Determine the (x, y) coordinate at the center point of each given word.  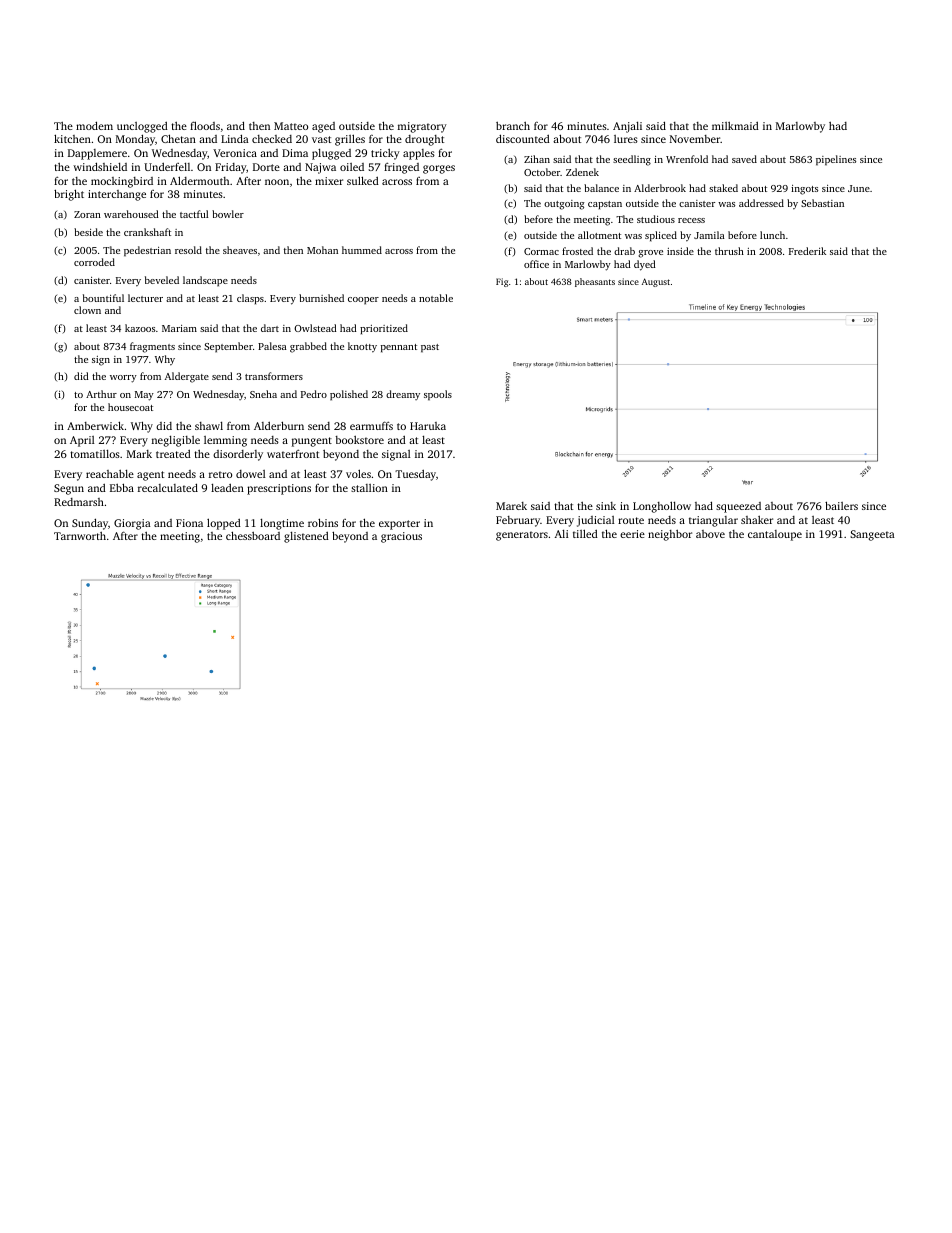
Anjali (627, 127)
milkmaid (735, 125)
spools (438, 395)
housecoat (130, 407)
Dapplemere (97, 154)
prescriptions (279, 489)
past (430, 348)
